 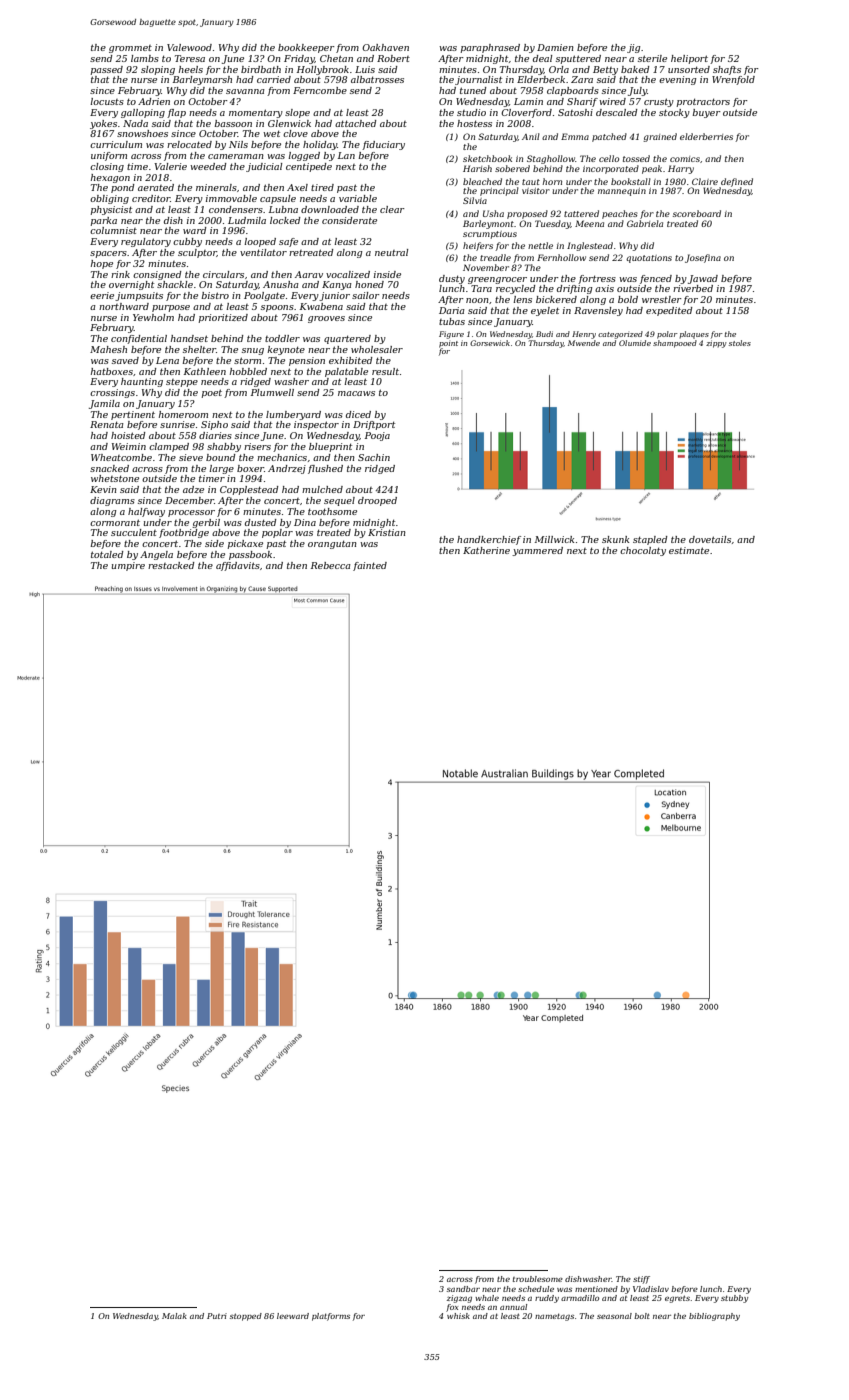 I want to click on studio, so click(x=471, y=112).
